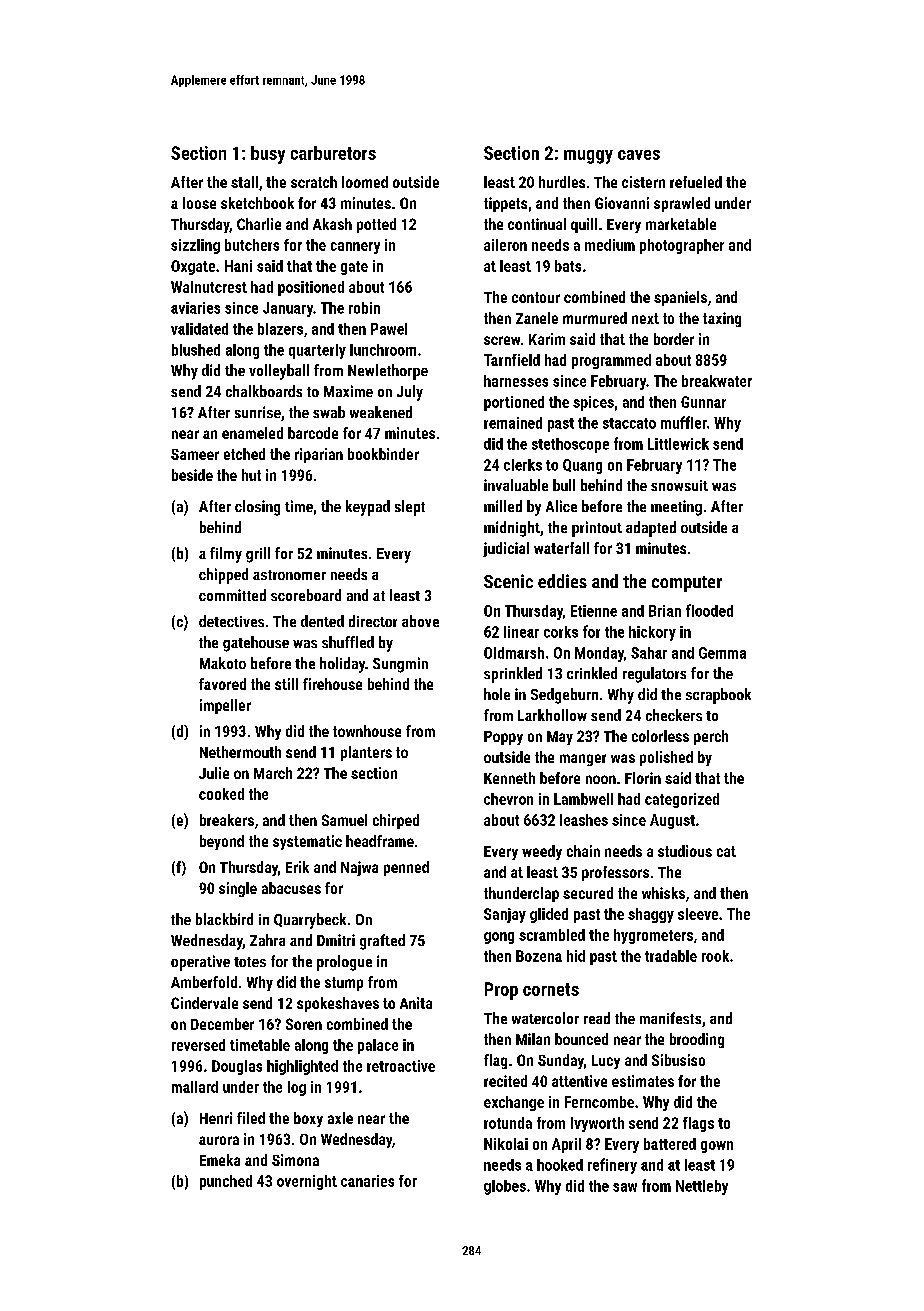 This screenshot has height=1311, width=924. I want to click on Florin, so click(643, 778).
